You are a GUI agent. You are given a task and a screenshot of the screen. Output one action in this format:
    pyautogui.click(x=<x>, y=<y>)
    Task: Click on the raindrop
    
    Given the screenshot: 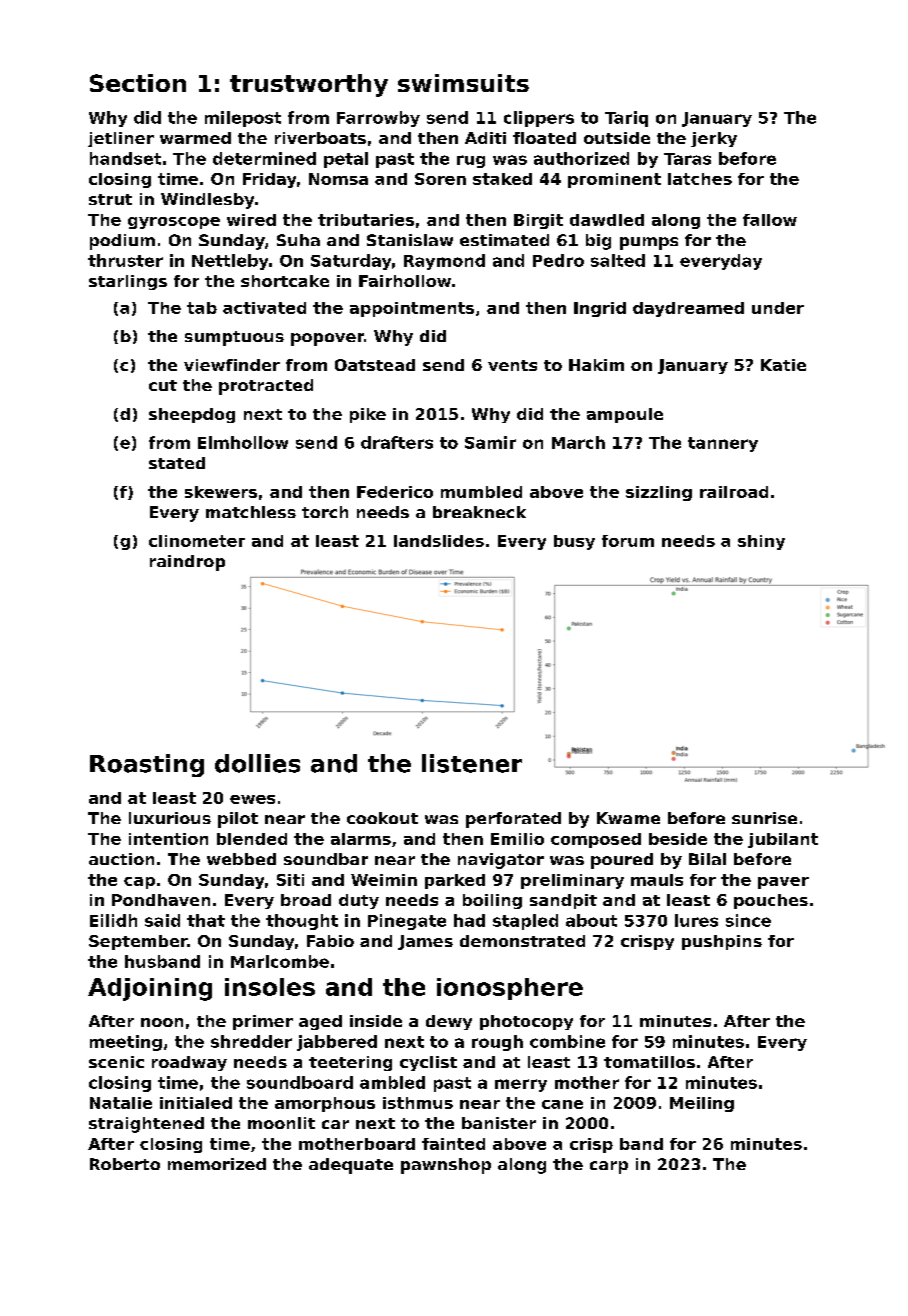 What is the action you would take?
    pyautogui.click(x=187, y=563)
